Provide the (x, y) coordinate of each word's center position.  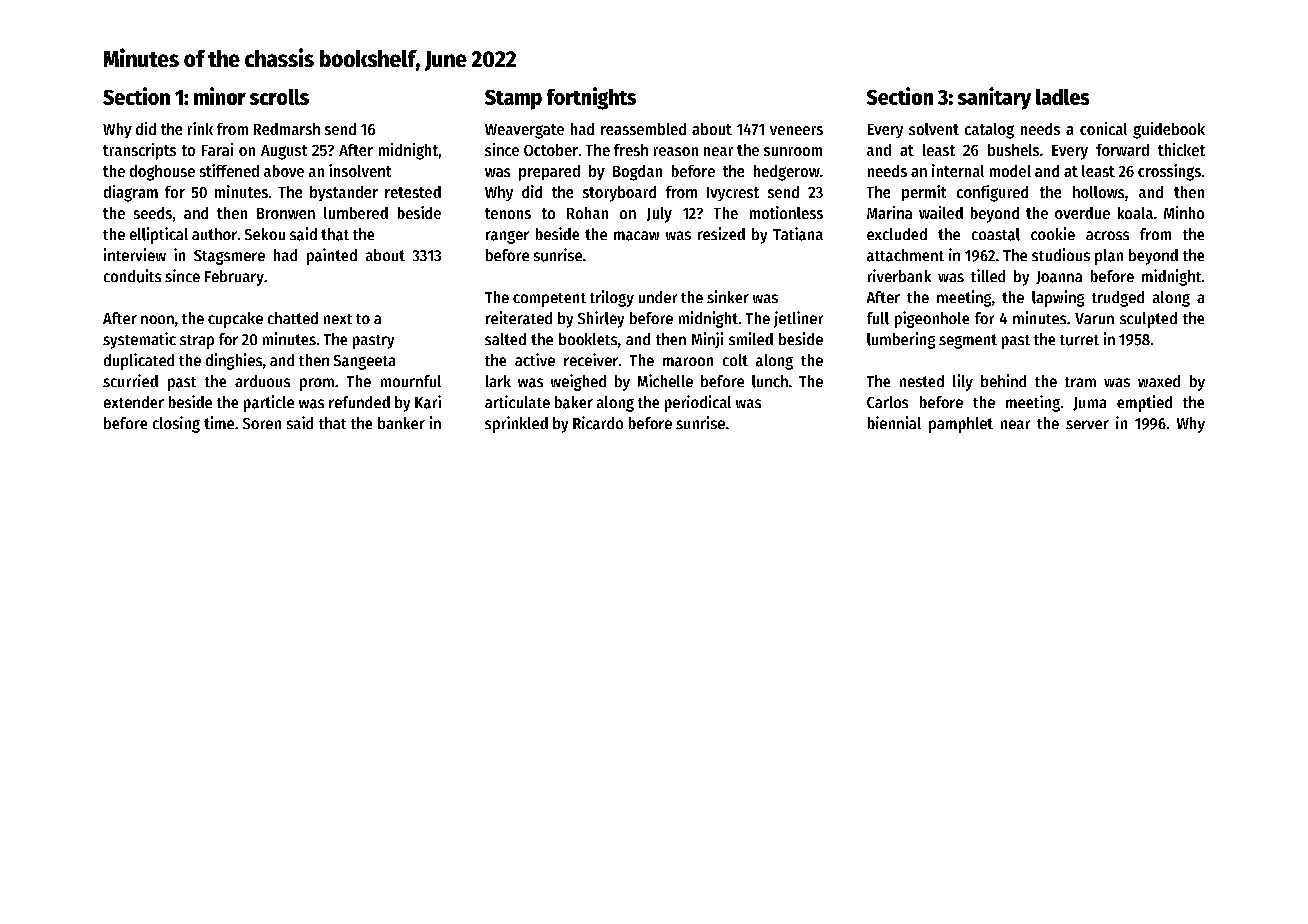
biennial (894, 422)
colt (735, 360)
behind (1003, 380)
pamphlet (961, 425)
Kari (428, 402)
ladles (1062, 97)
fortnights (591, 98)
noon (157, 319)
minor (220, 96)
